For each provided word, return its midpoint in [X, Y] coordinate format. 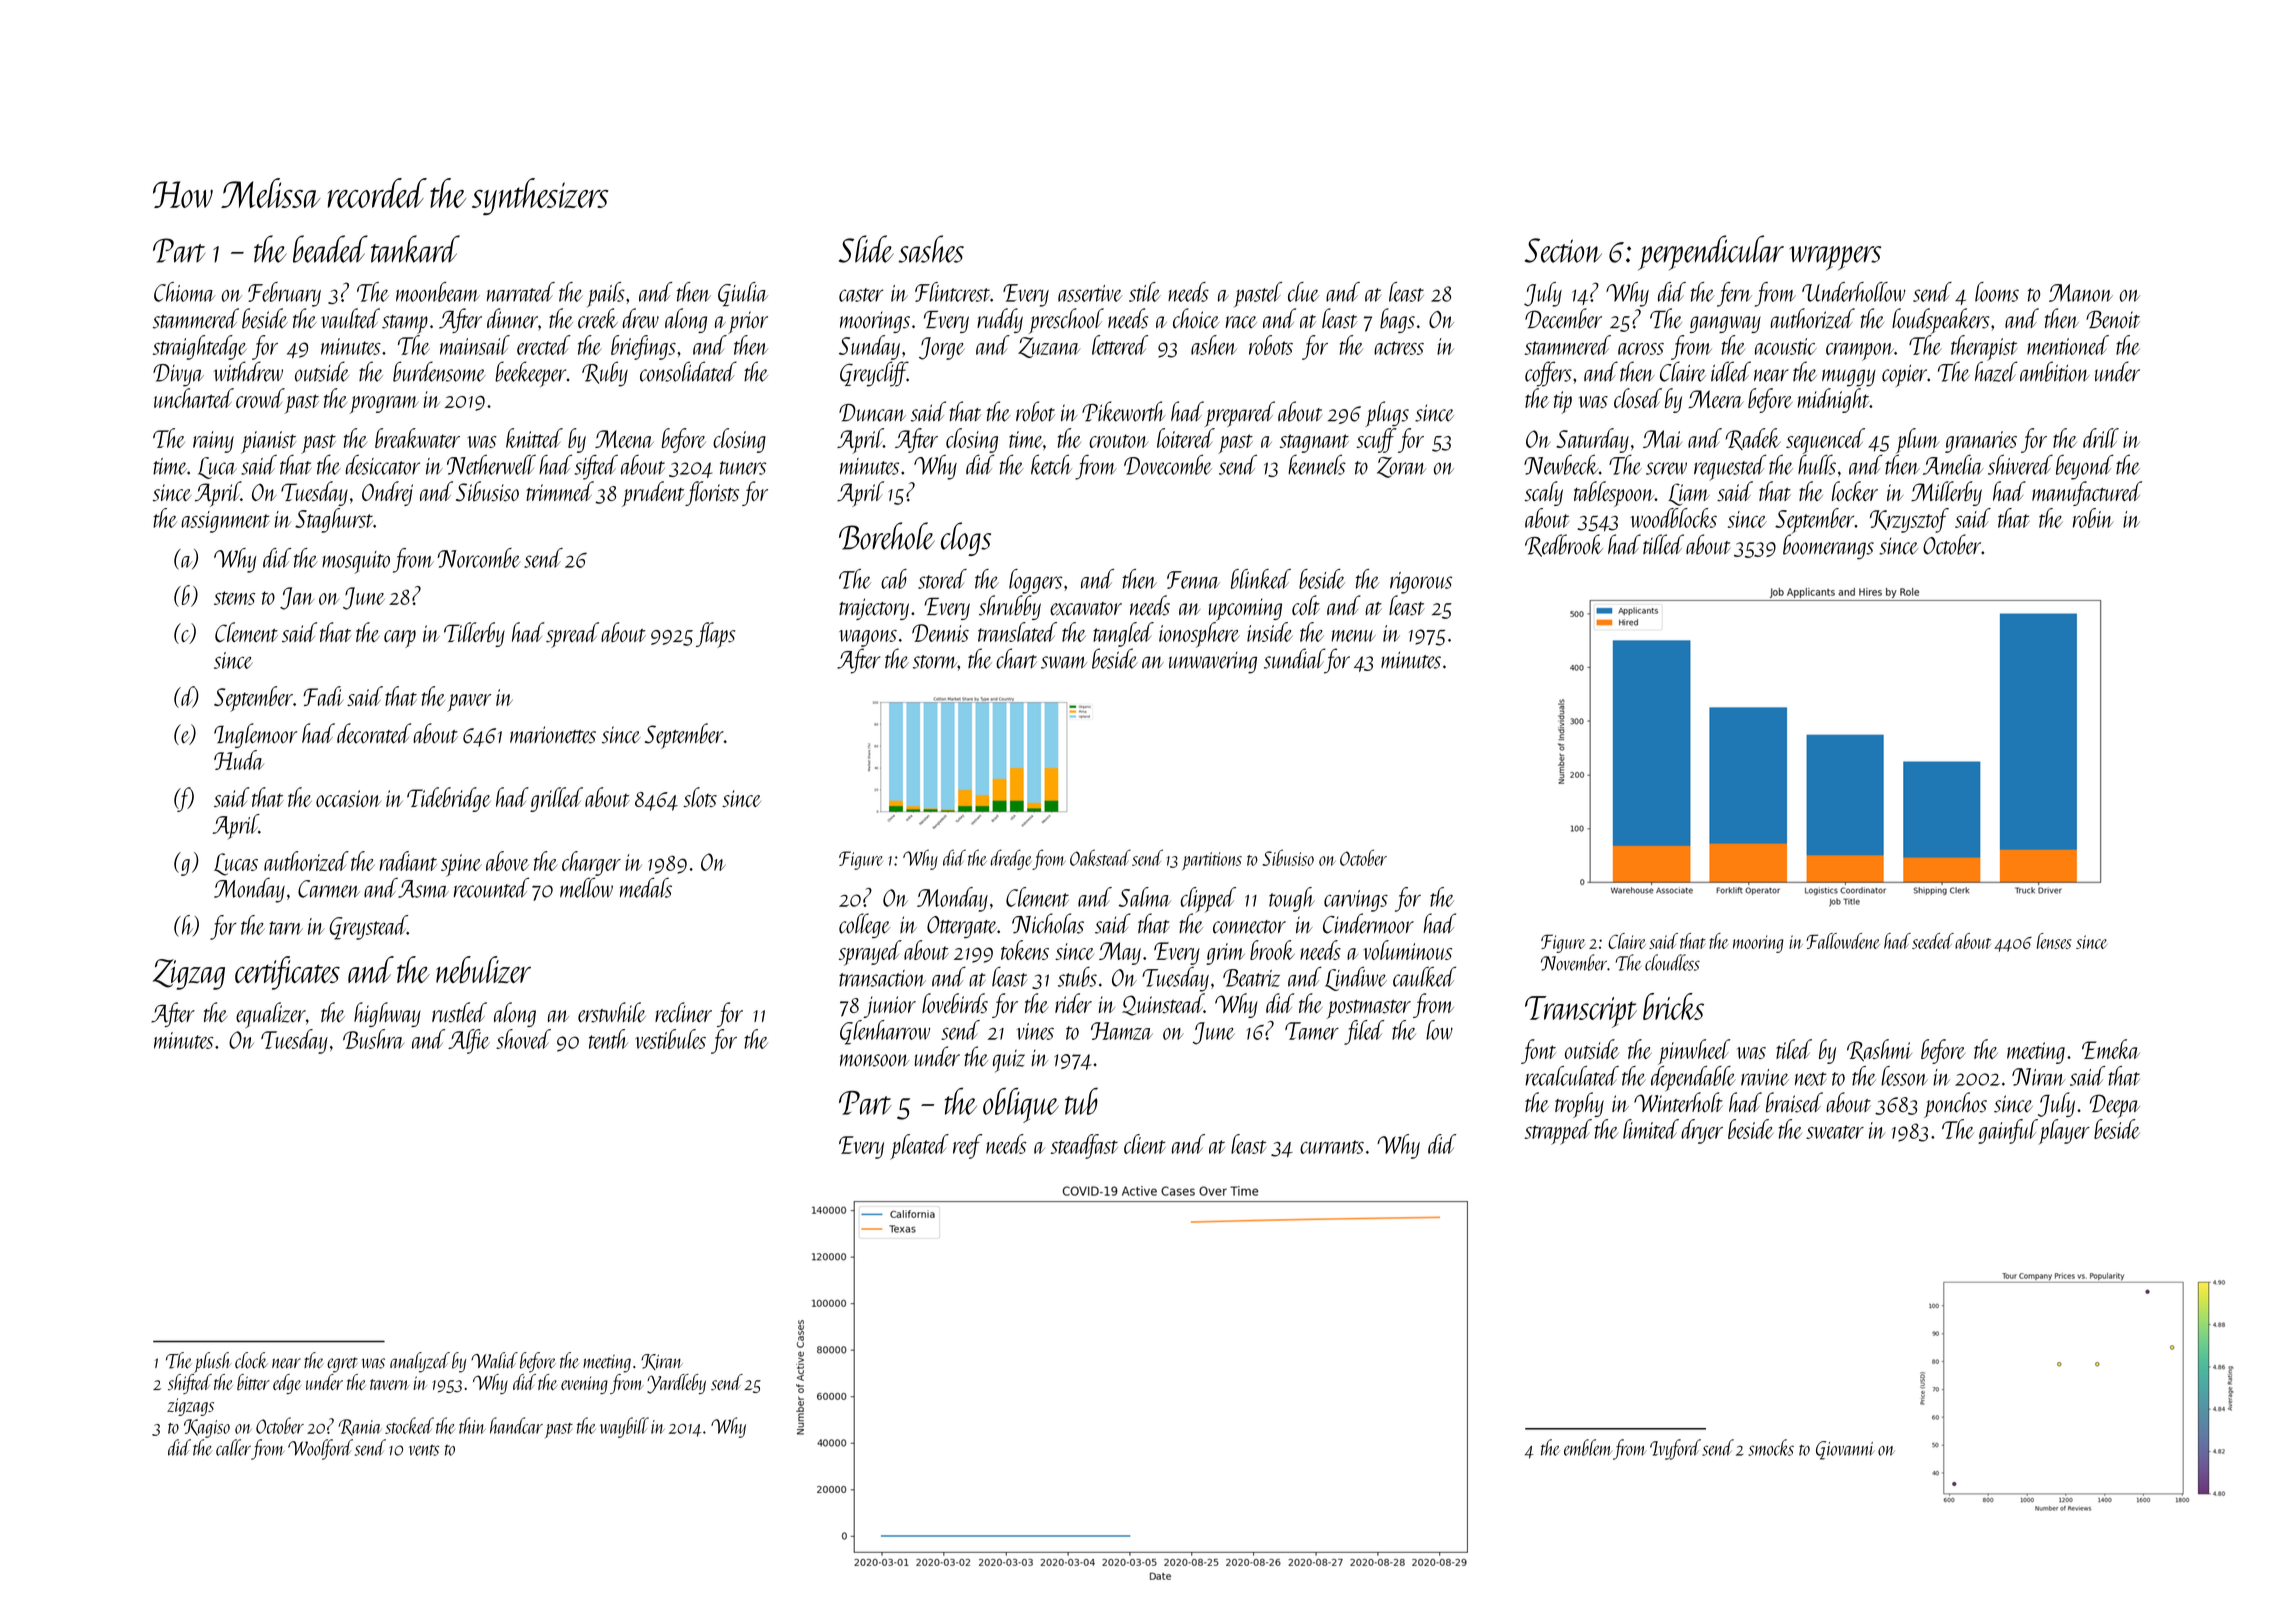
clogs [966, 539]
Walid [494, 1360]
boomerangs [1828, 547]
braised [1794, 1102]
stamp [405, 324]
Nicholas [1048, 923]
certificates [287, 973]
